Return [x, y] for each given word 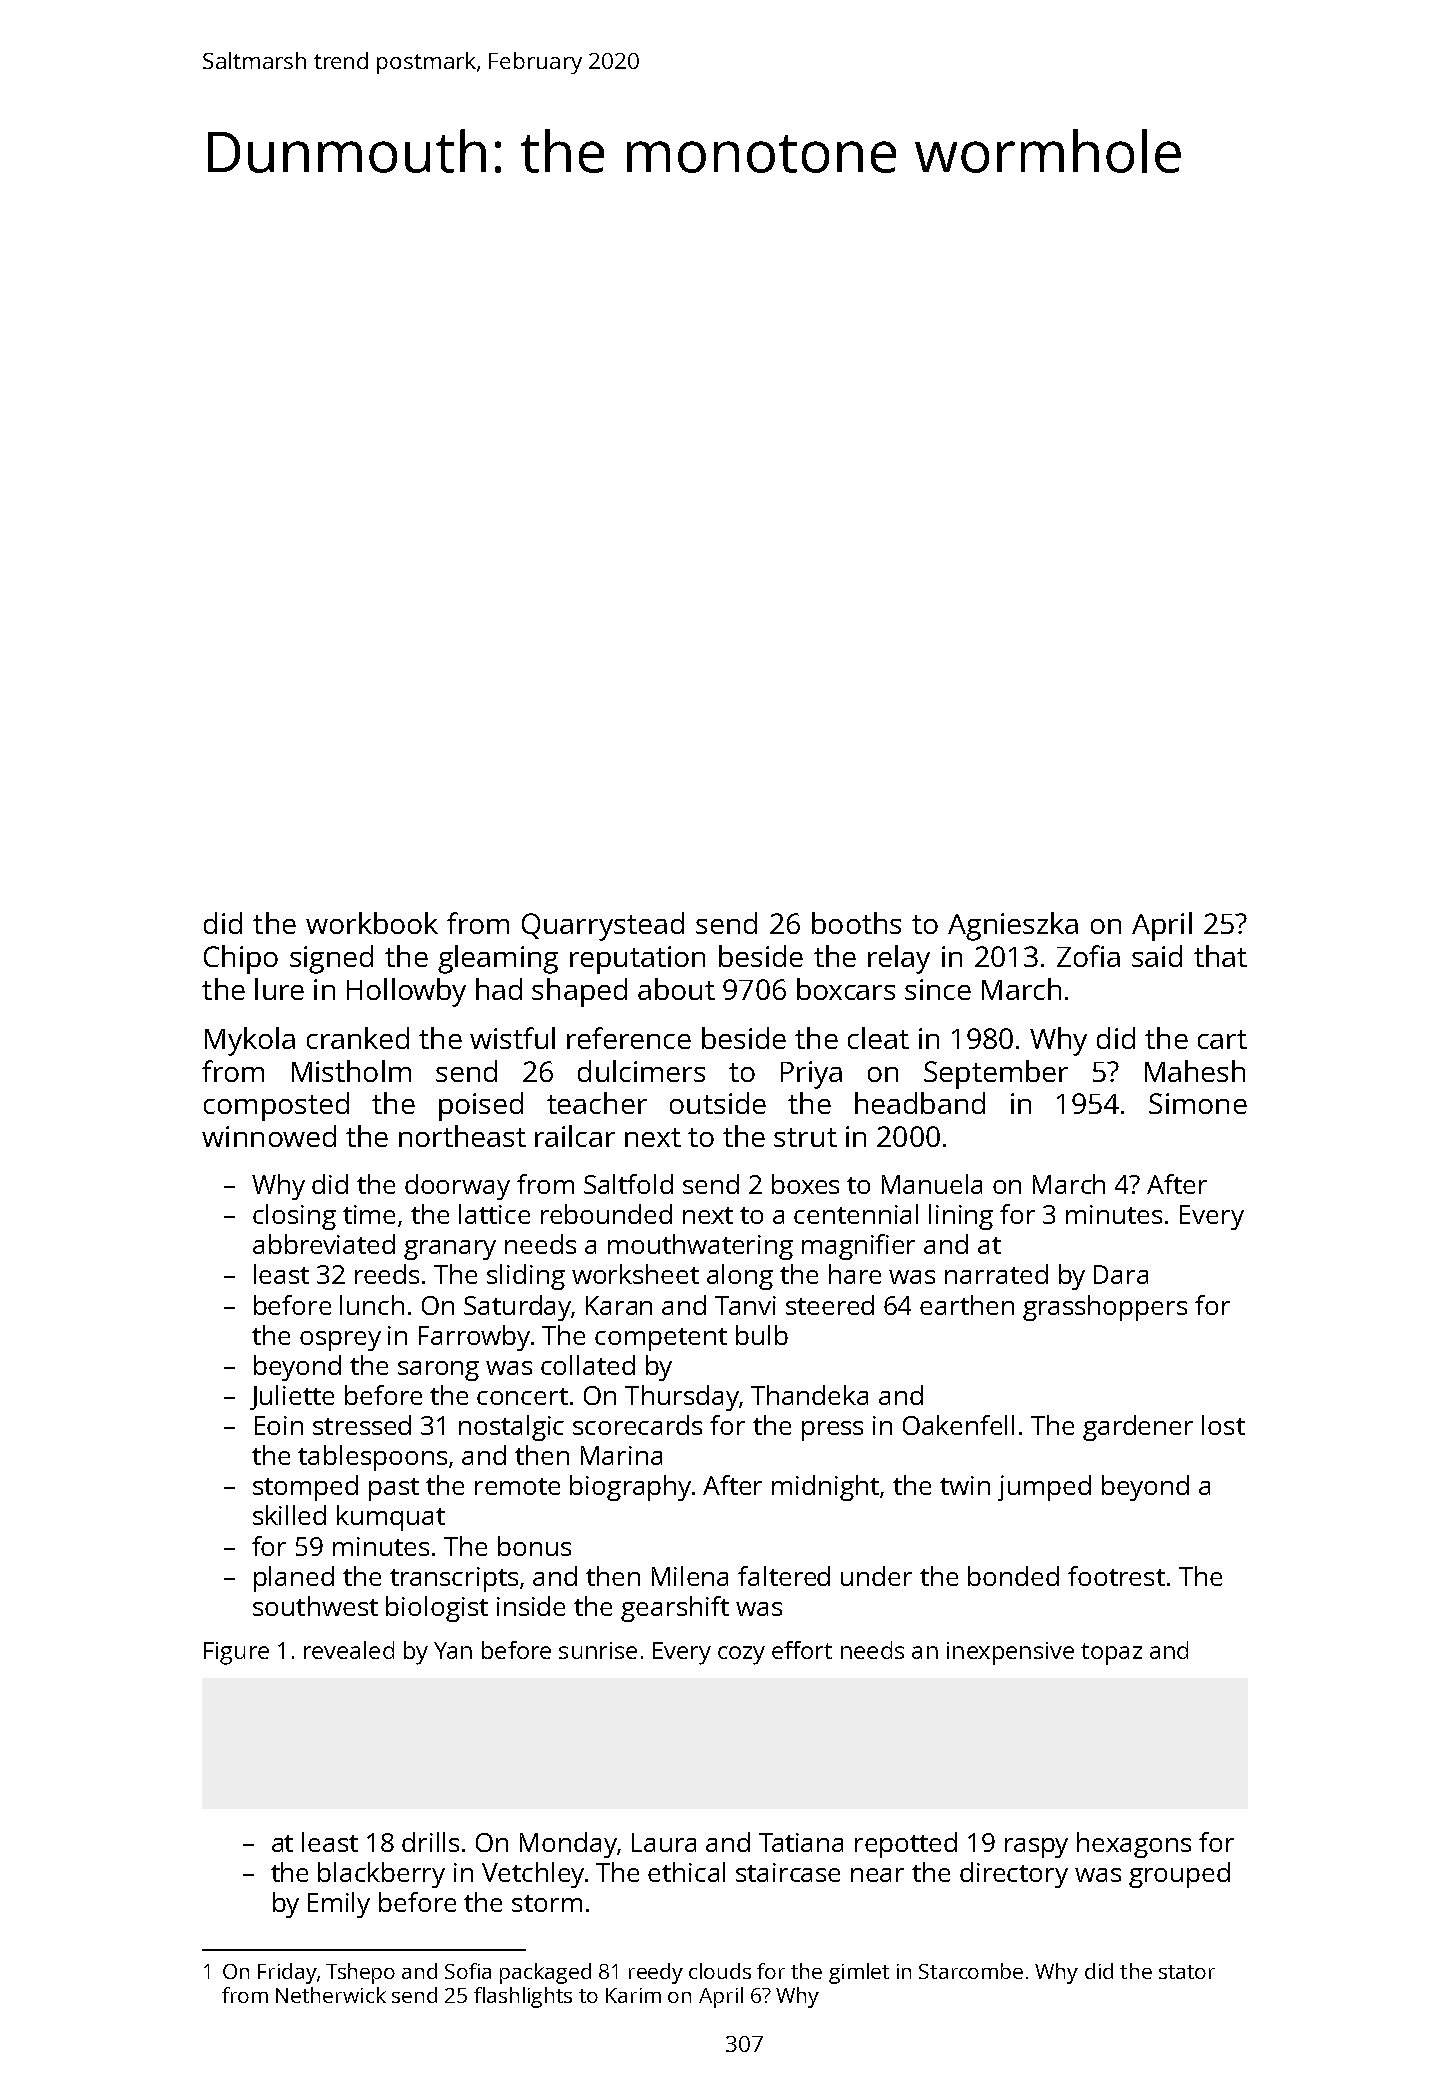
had [499, 989]
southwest [315, 1606]
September [996, 1074]
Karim [633, 1995]
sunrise [598, 1650]
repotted [906, 1845]
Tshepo [360, 1973]
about [676, 989]
